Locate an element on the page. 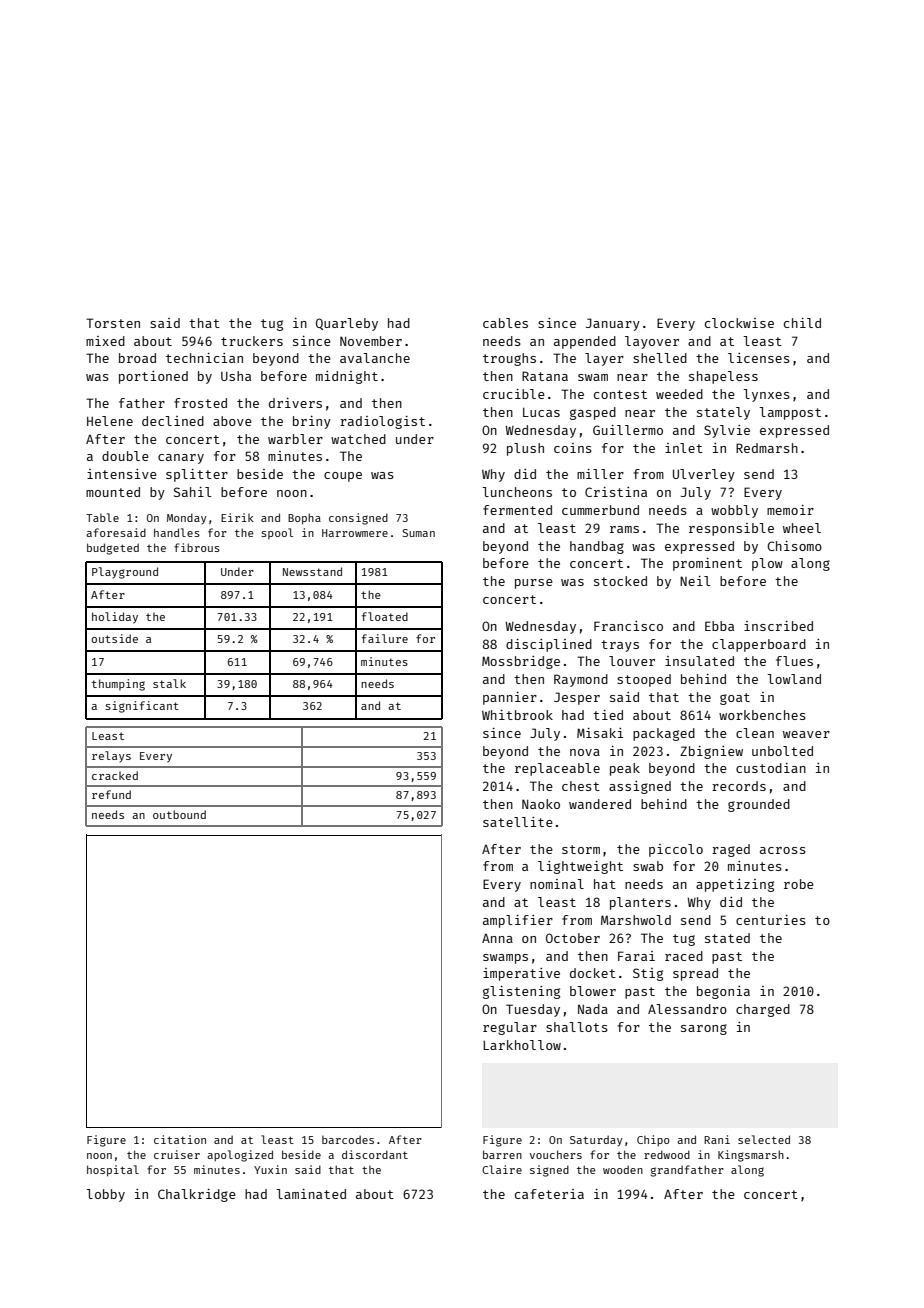 This document has height=1308, width=924. cafeteria is located at coordinates (549, 1194).
